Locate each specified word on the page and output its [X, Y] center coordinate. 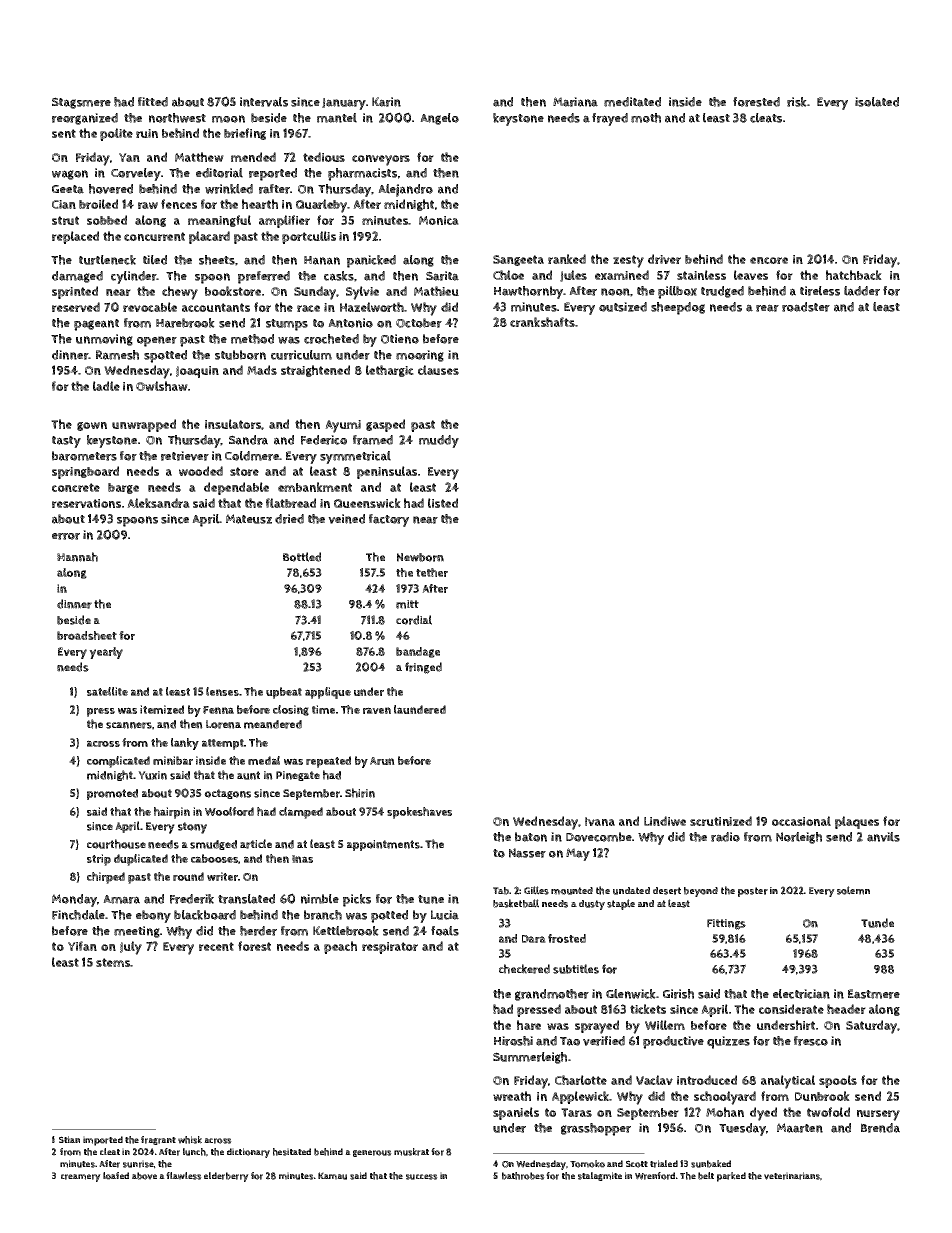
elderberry [226, 1177]
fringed [423, 668]
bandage [418, 652]
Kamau [332, 1176]
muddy [439, 441]
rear [767, 308]
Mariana [575, 102]
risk [797, 102]
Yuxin [152, 775]
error [66, 536]
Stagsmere [81, 103]
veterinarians [792, 1176]
